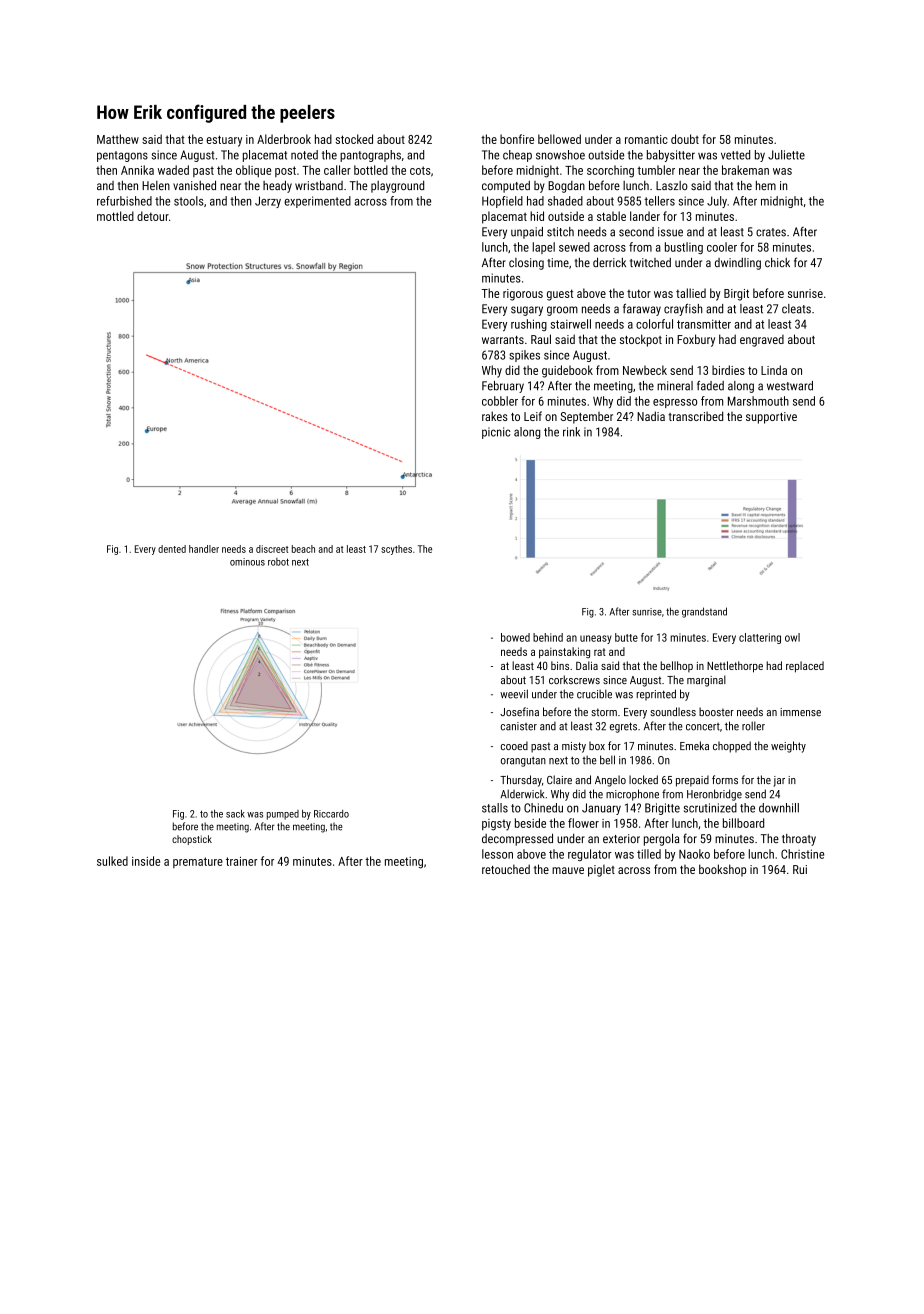  What do you see at coordinates (189, 201) in the document?
I see `stools` at bounding box center [189, 201].
